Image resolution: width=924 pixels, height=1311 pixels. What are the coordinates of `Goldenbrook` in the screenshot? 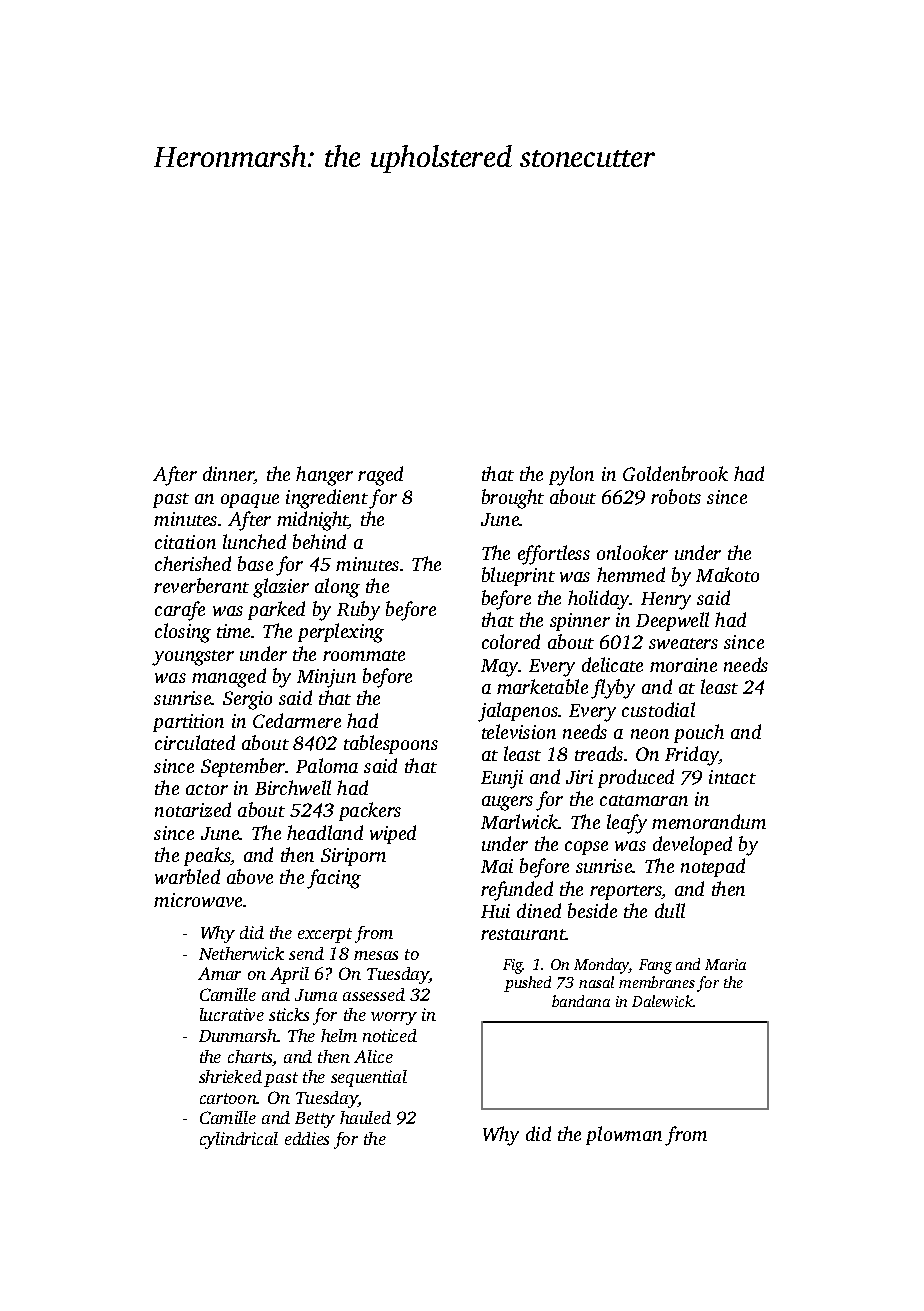 It's located at (675, 473).
